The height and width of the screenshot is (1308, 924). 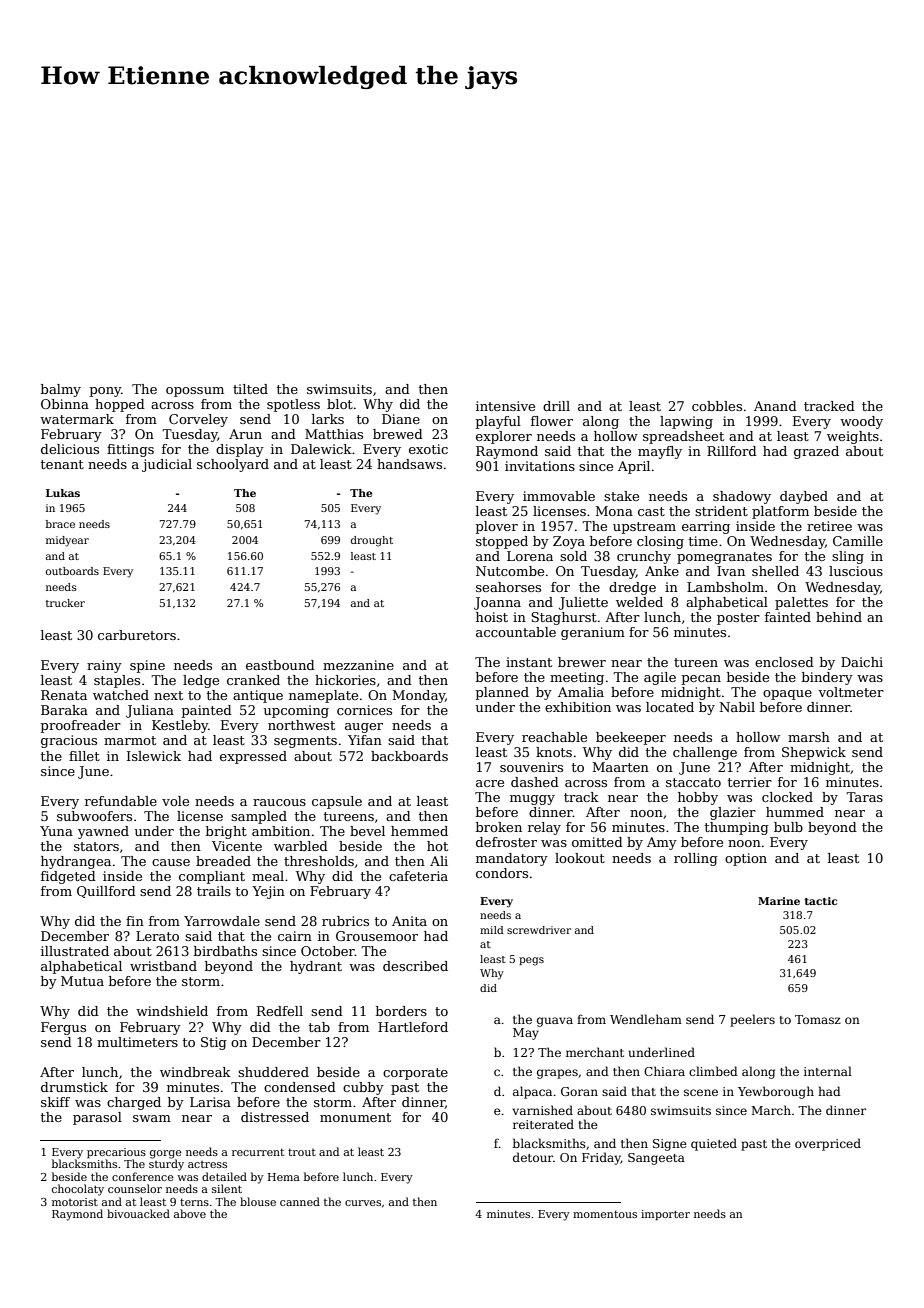 What do you see at coordinates (418, 876) in the screenshot?
I see `cafeteria` at bounding box center [418, 876].
